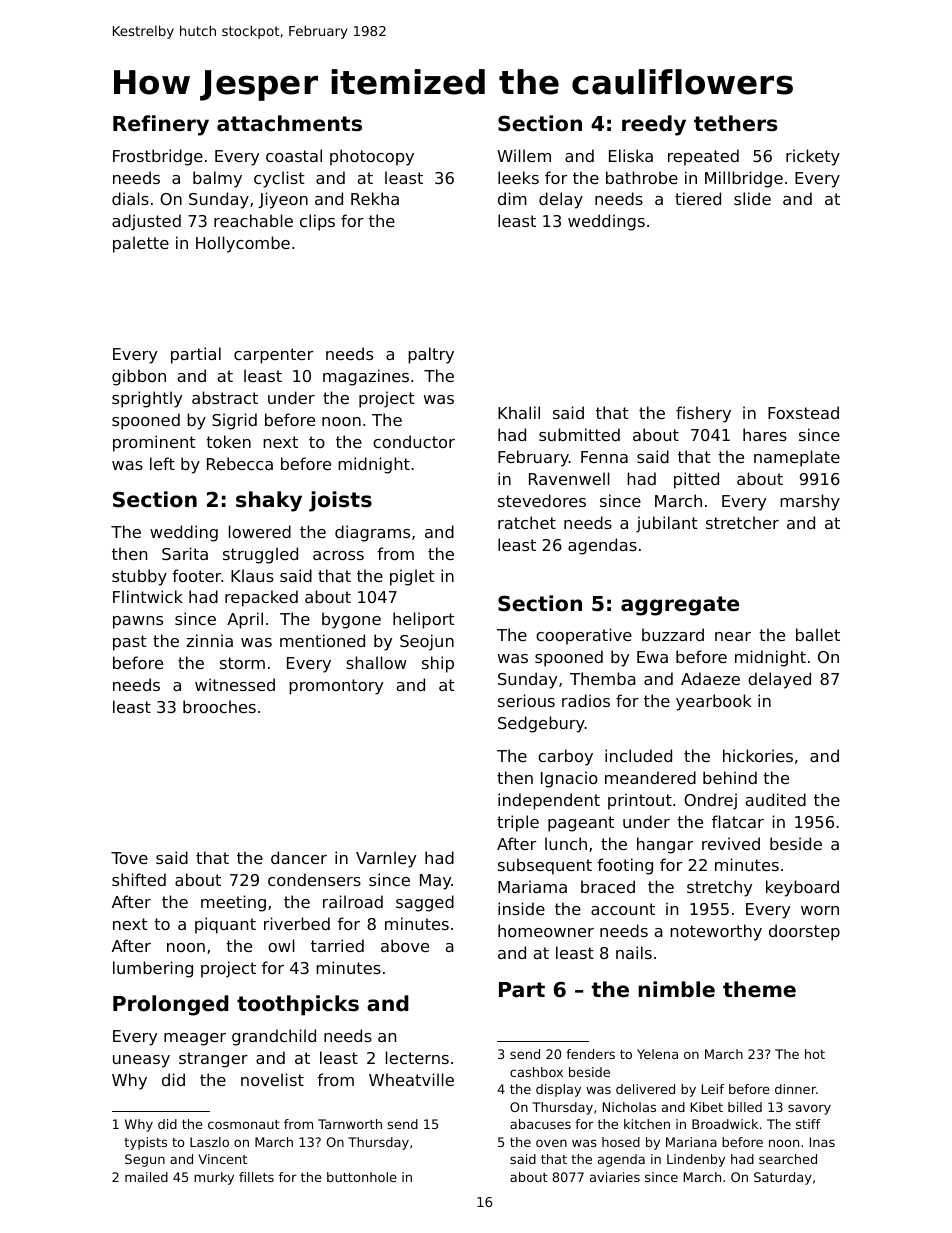 The height and width of the screenshot is (1233, 952). Describe the element at coordinates (233, 903) in the screenshot. I see `meeting` at that location.
